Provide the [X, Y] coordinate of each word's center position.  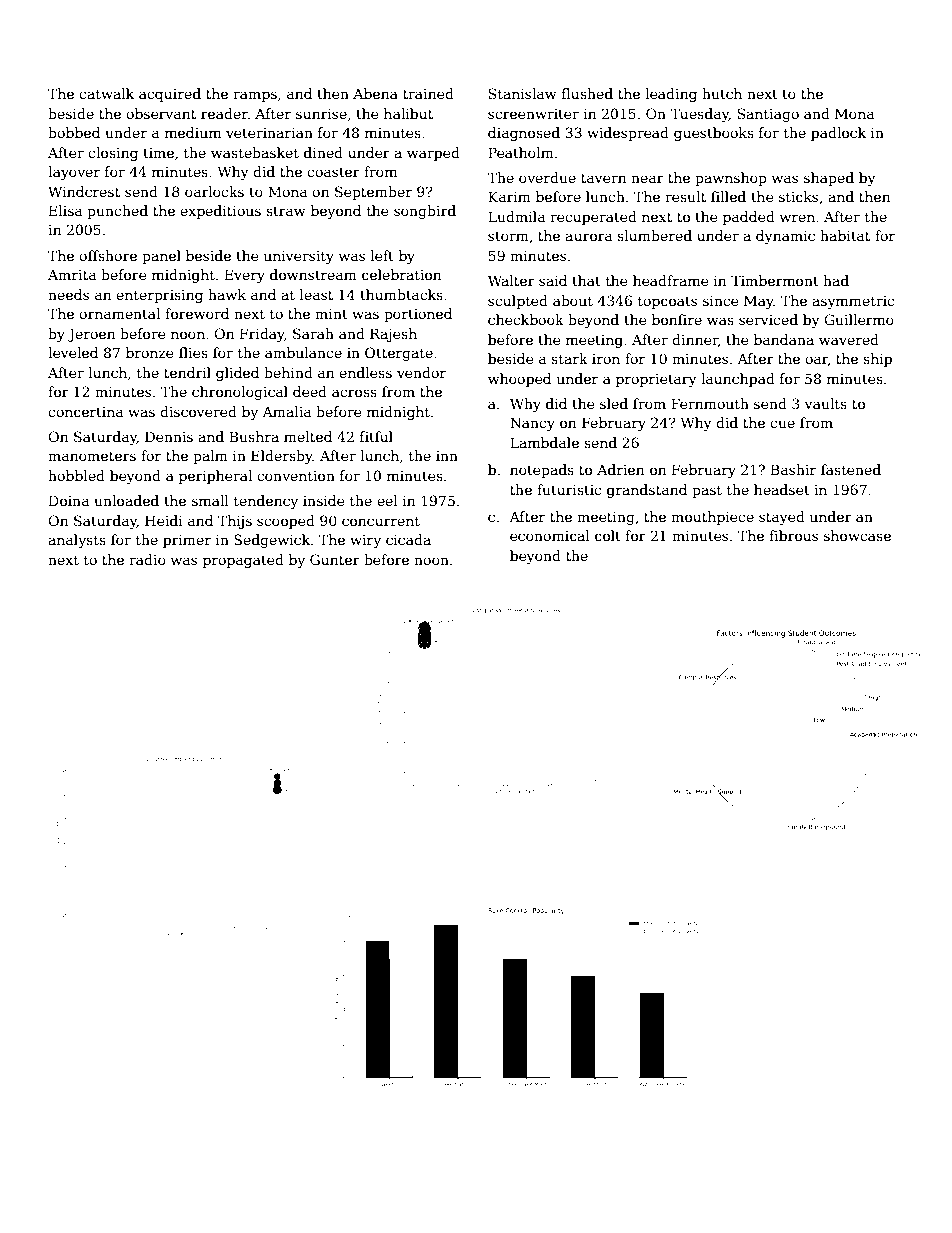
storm [508, 236]
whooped [519, 380]
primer [187, 541]
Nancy [532, 424]
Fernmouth [710, 403]
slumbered [654, 235]
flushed [587, 93]
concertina [85, 412]
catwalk [106, 93]
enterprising [159, 296]
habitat [845, 235]
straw [285, 211]
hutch [722, 93]
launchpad [738, 380]
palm [210, 457]
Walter [511, 280]
